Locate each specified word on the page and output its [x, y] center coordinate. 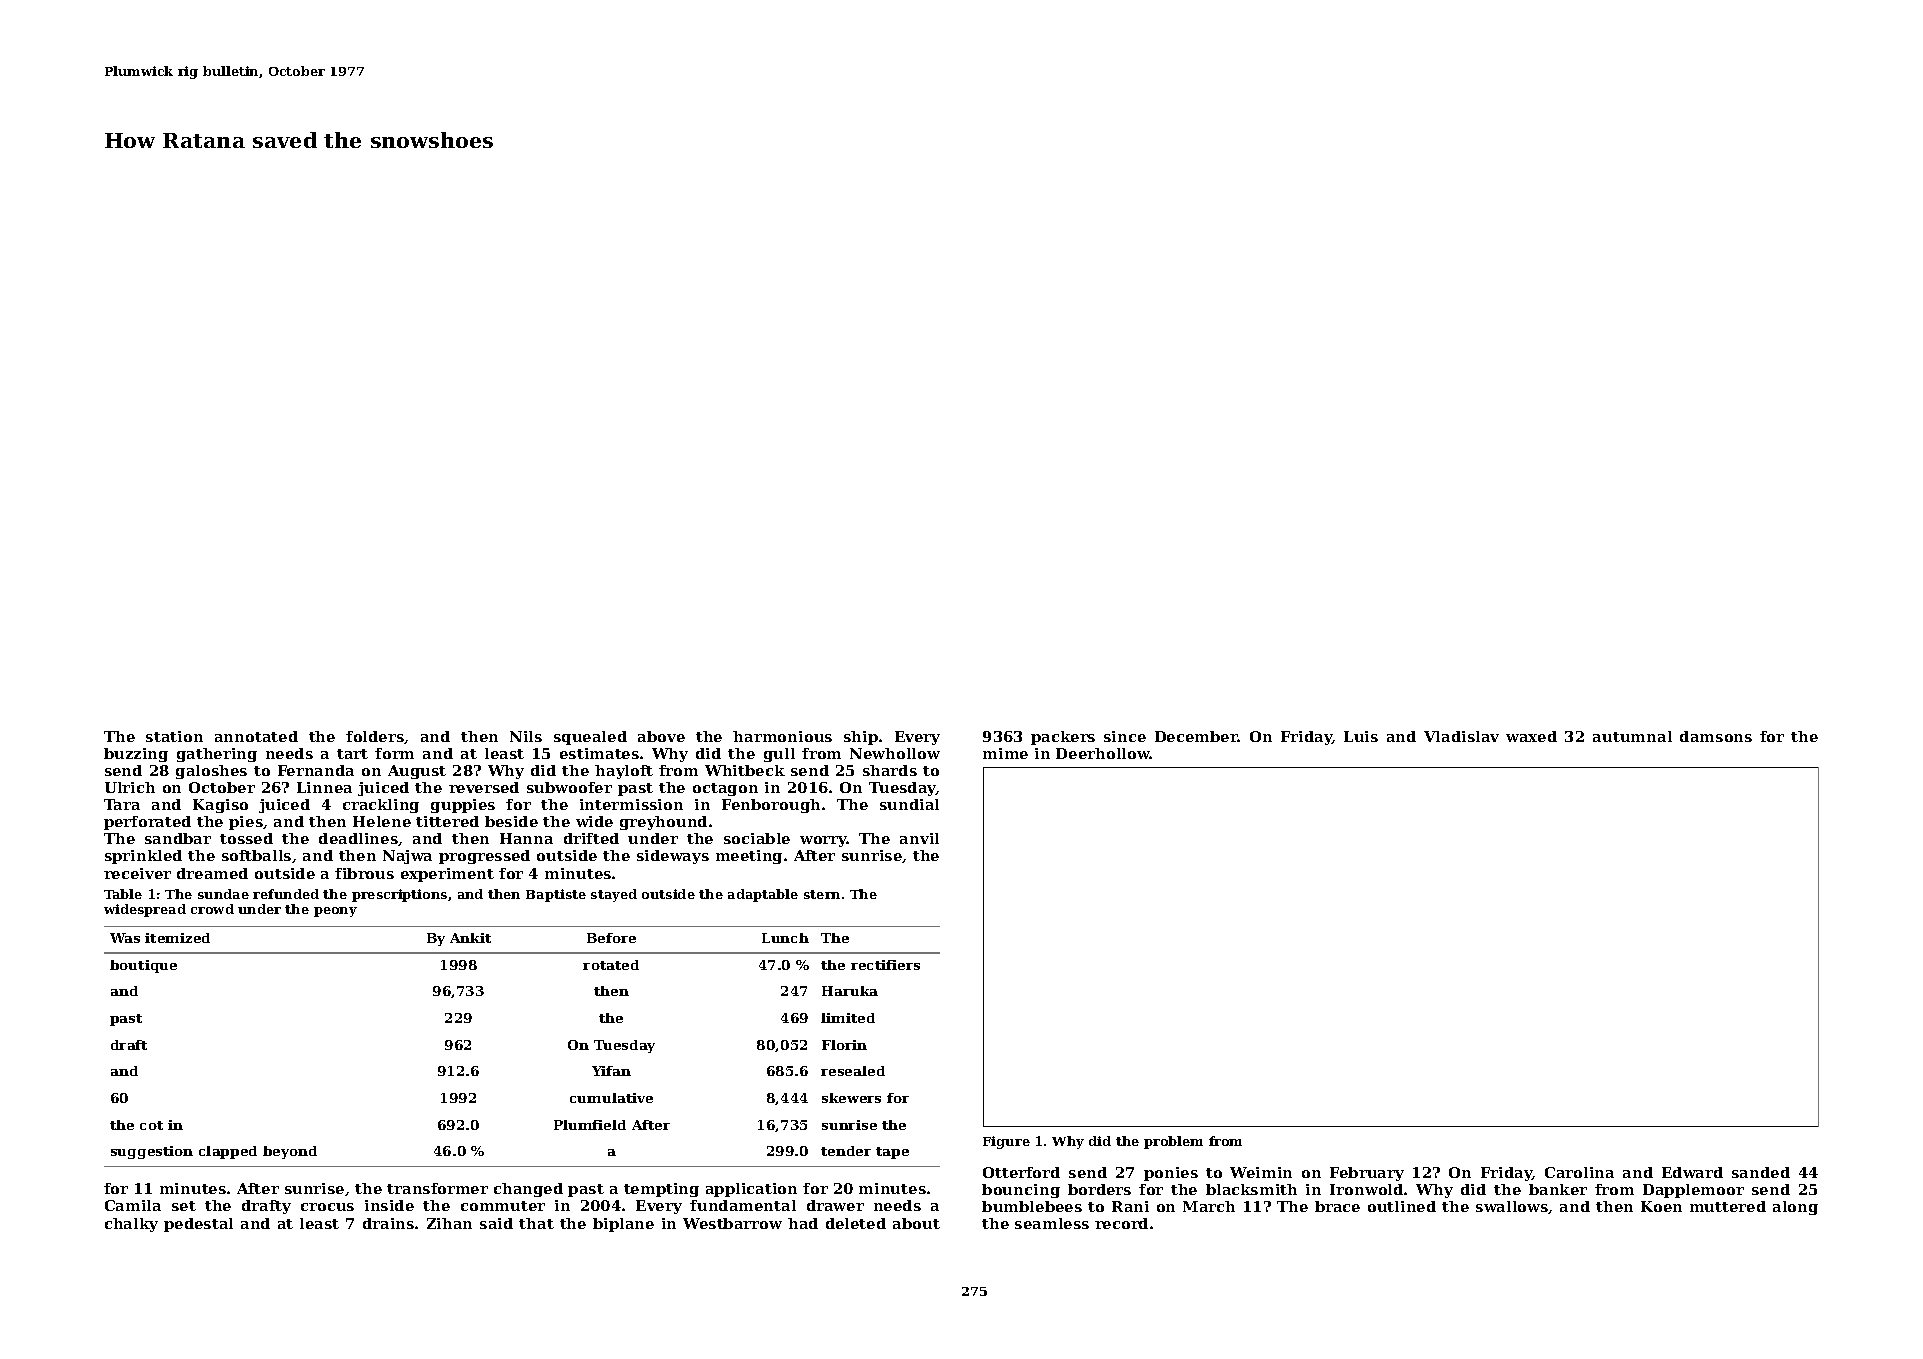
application [751, 1190]
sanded [1761, 1172]
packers [1063, 738]
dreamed [212, 873]
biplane [623, 1225]
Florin [844, 1045]
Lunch [785, 938]
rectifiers [885, 965]
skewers [851, 1098]
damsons [1716, 736]
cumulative [611, 1098]
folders [375, 736]
